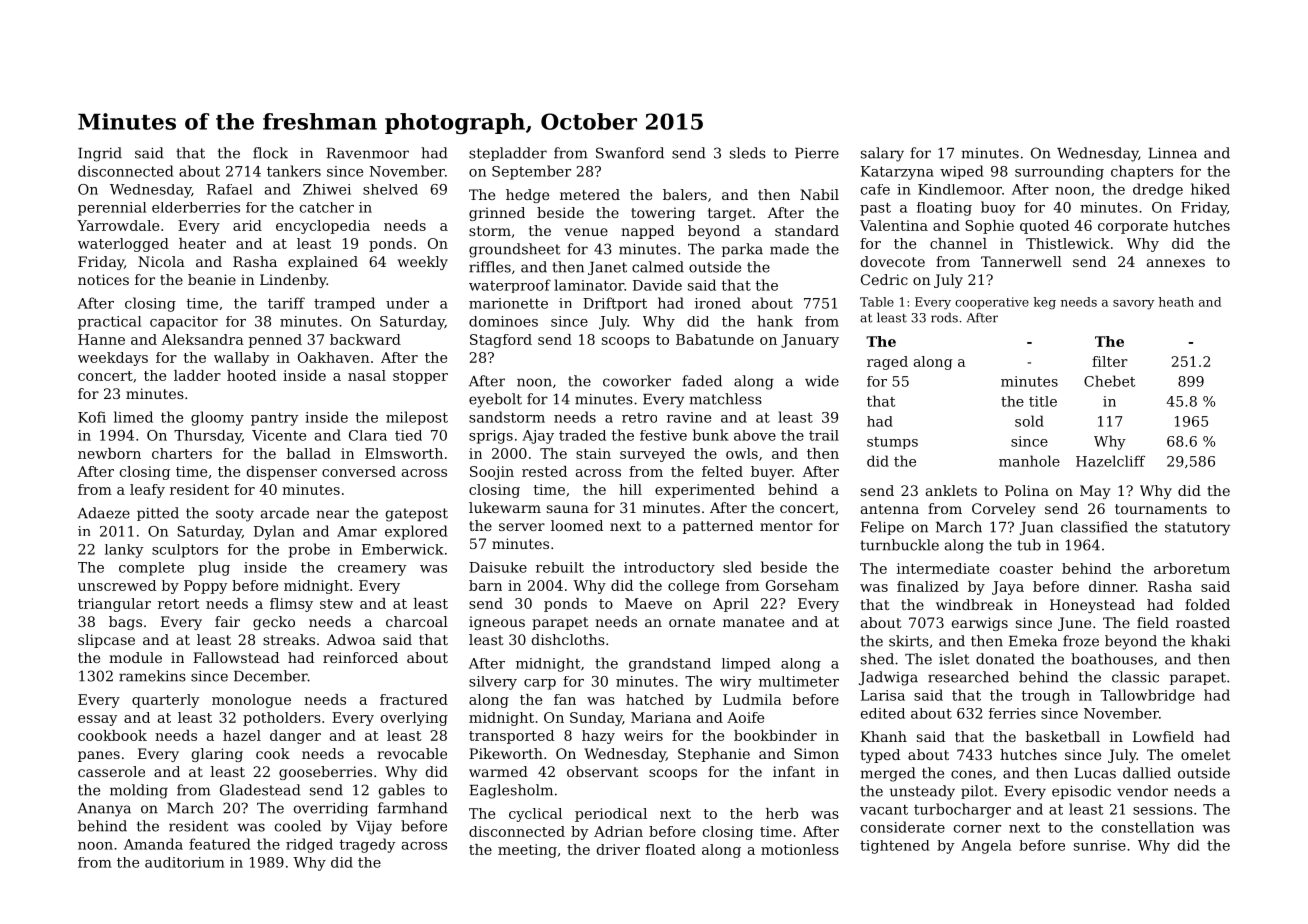  Describe the element at coordinates (503, 321) in the screenshot. I see `dominoes` at that location.
